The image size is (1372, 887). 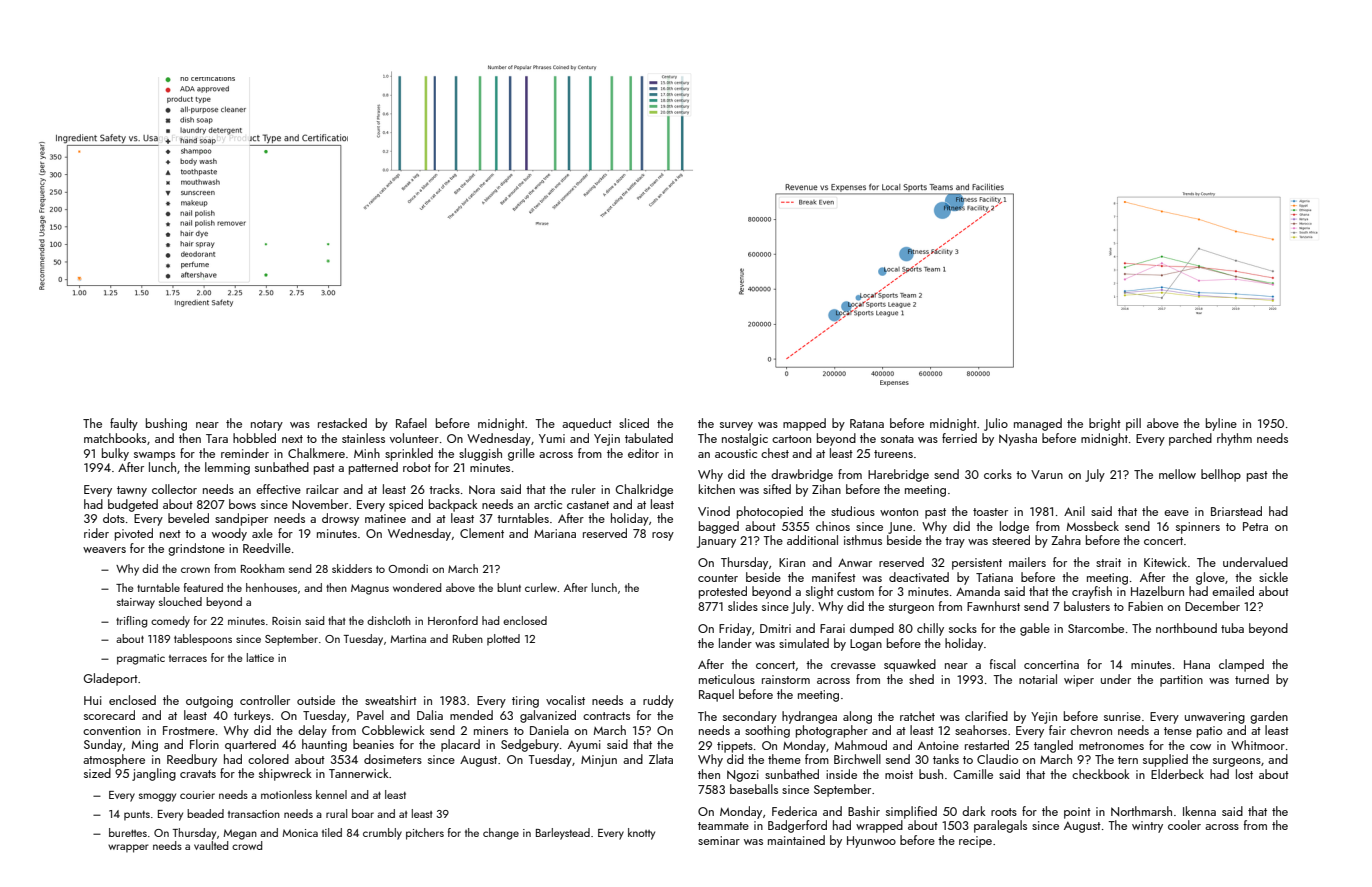 I want to click on sliced, so click(x=634, y=423).
